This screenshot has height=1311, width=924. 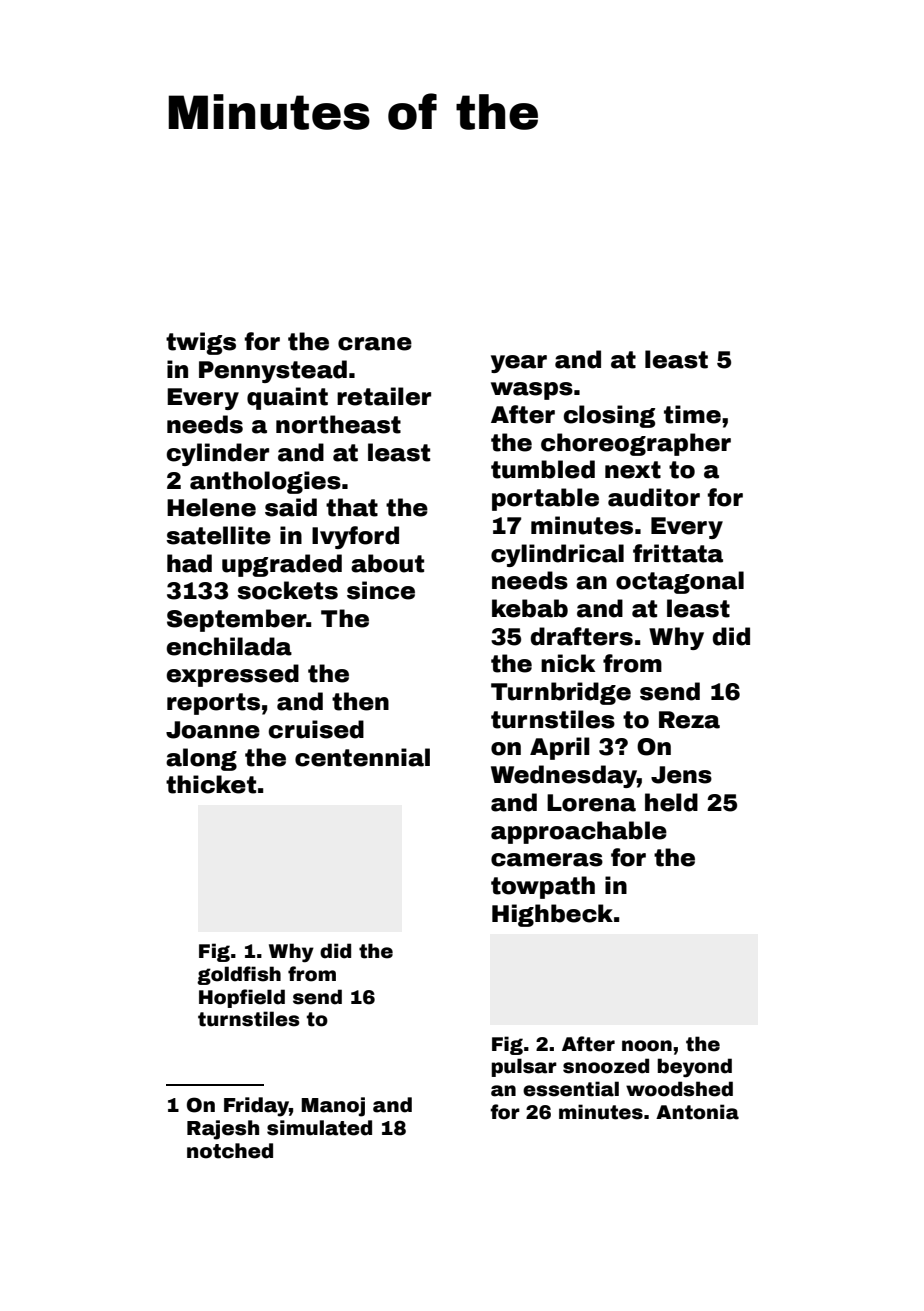 What do you see at coordinates (552, 915) in the screenshot?
I see `Highbeck` at bounding box center [552, 915].
